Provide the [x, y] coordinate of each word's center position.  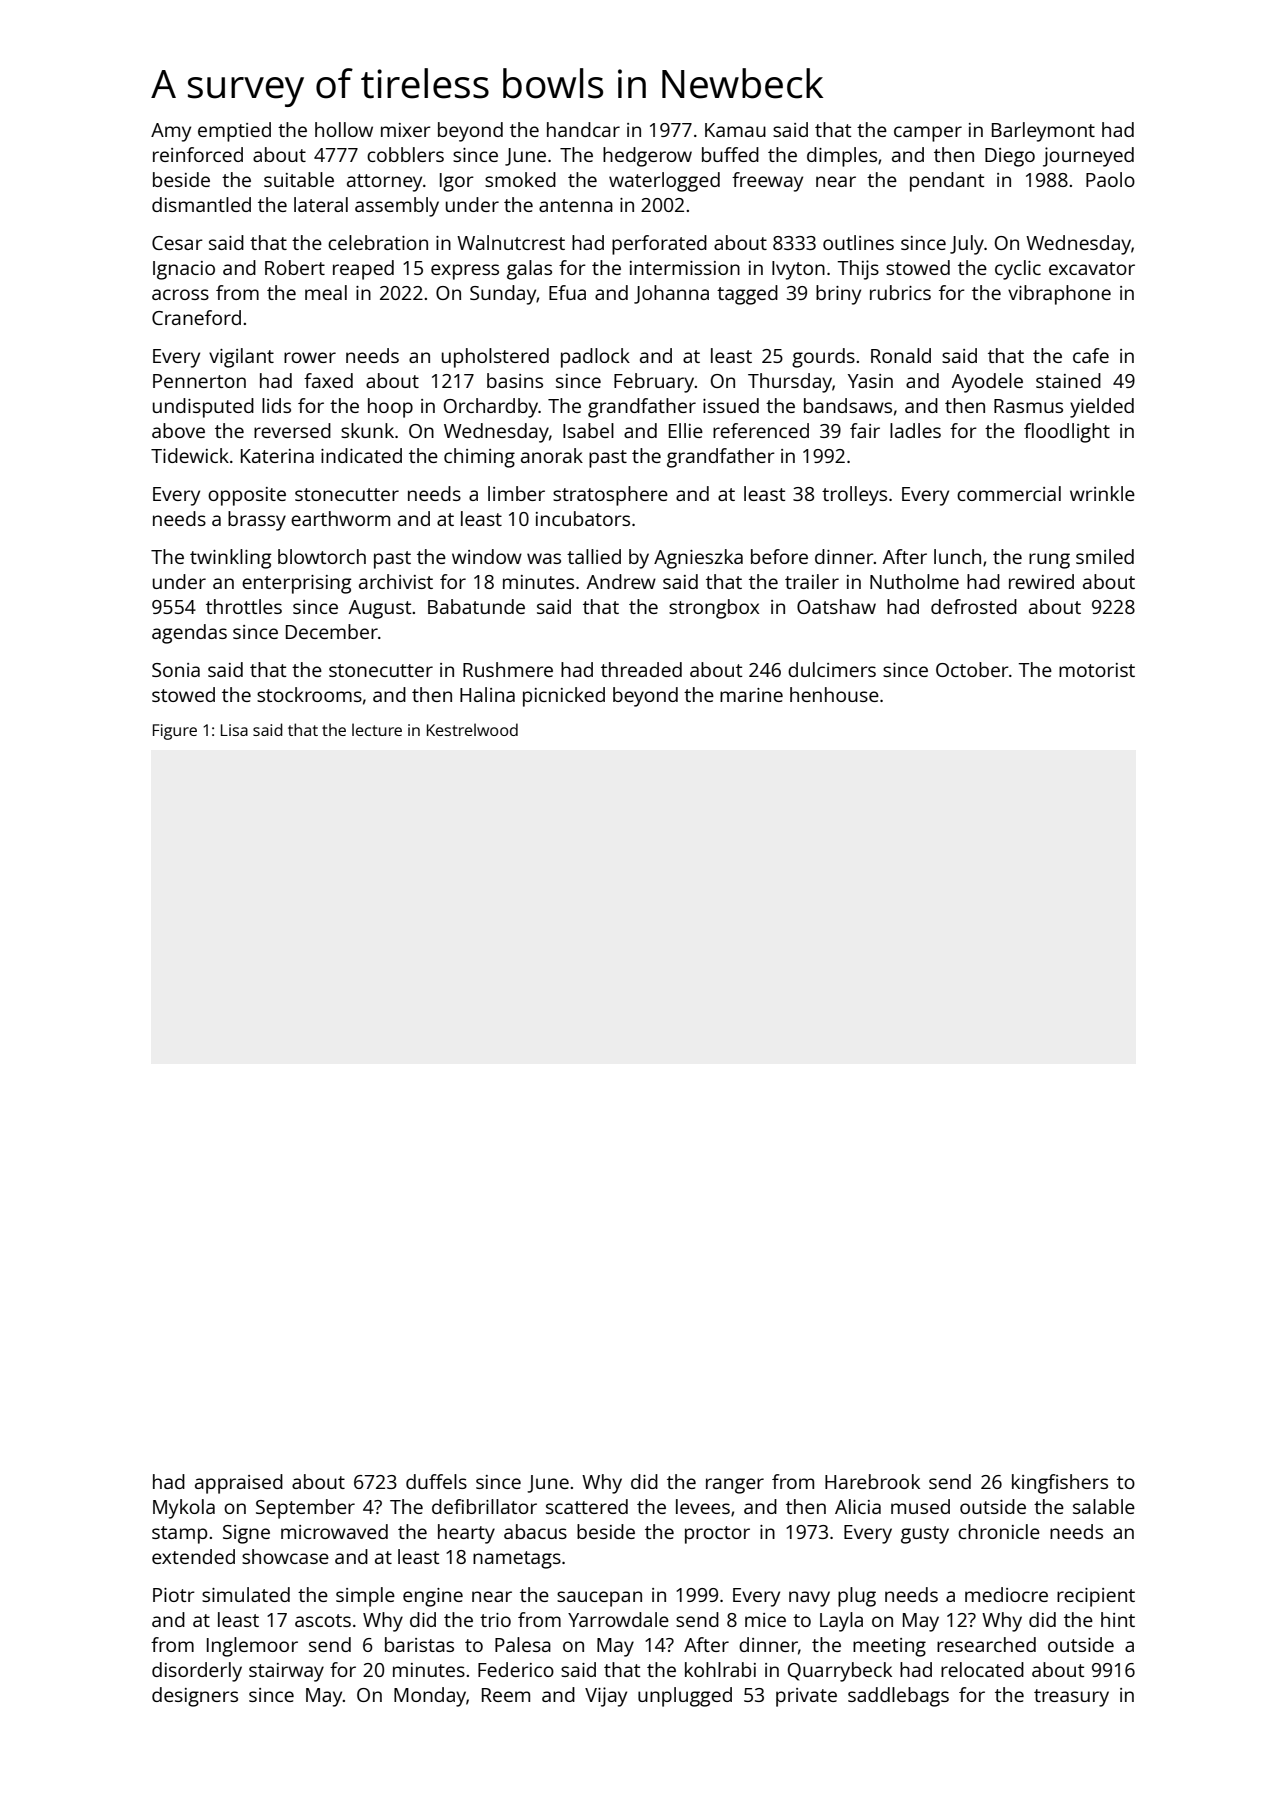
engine [433, 1597]
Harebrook [872, 1481]
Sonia [176, 670]
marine [751, 695]
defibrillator [484, 1506]
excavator [1092, 268]
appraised [239, 1484]
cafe [1091, 355]
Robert [295, 267]
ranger [735, 1486]
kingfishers [1060, 1484]
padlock [595, 358]
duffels [436, 1481]
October [972, 669]
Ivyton [798, 270]
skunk [367, 430]
